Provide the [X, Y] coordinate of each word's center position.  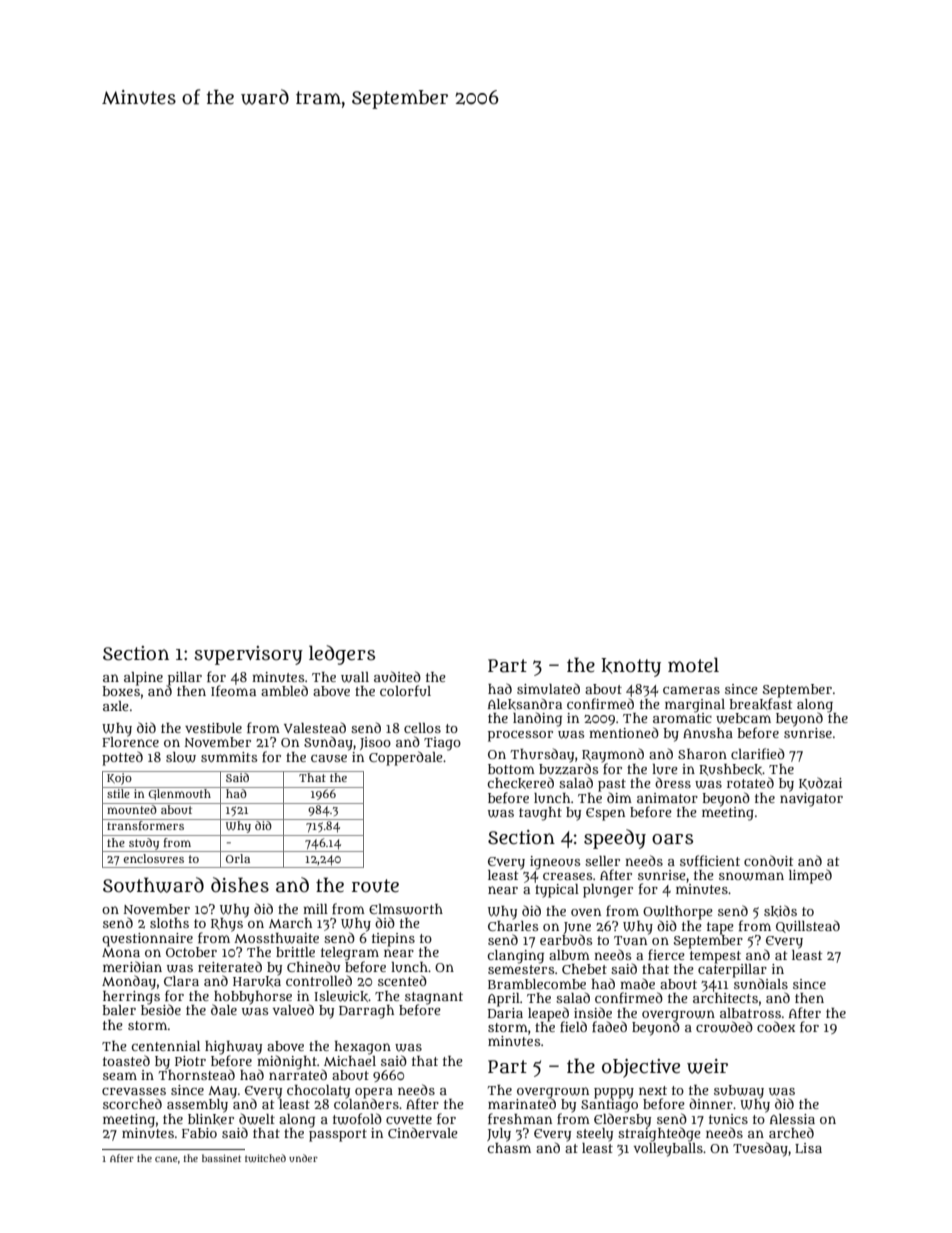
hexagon [362, 1048]
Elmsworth [406, 909]
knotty [631, 667]
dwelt [257, 1119]
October [191, 952]
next [653, 1090]
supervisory [248, 655]
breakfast [761, 704]
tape [720, 928]
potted [122, 758]
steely [594, 1135]
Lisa [808, 1148]
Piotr [190, 1061]
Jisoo [375, 743]
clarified [758, 753]
